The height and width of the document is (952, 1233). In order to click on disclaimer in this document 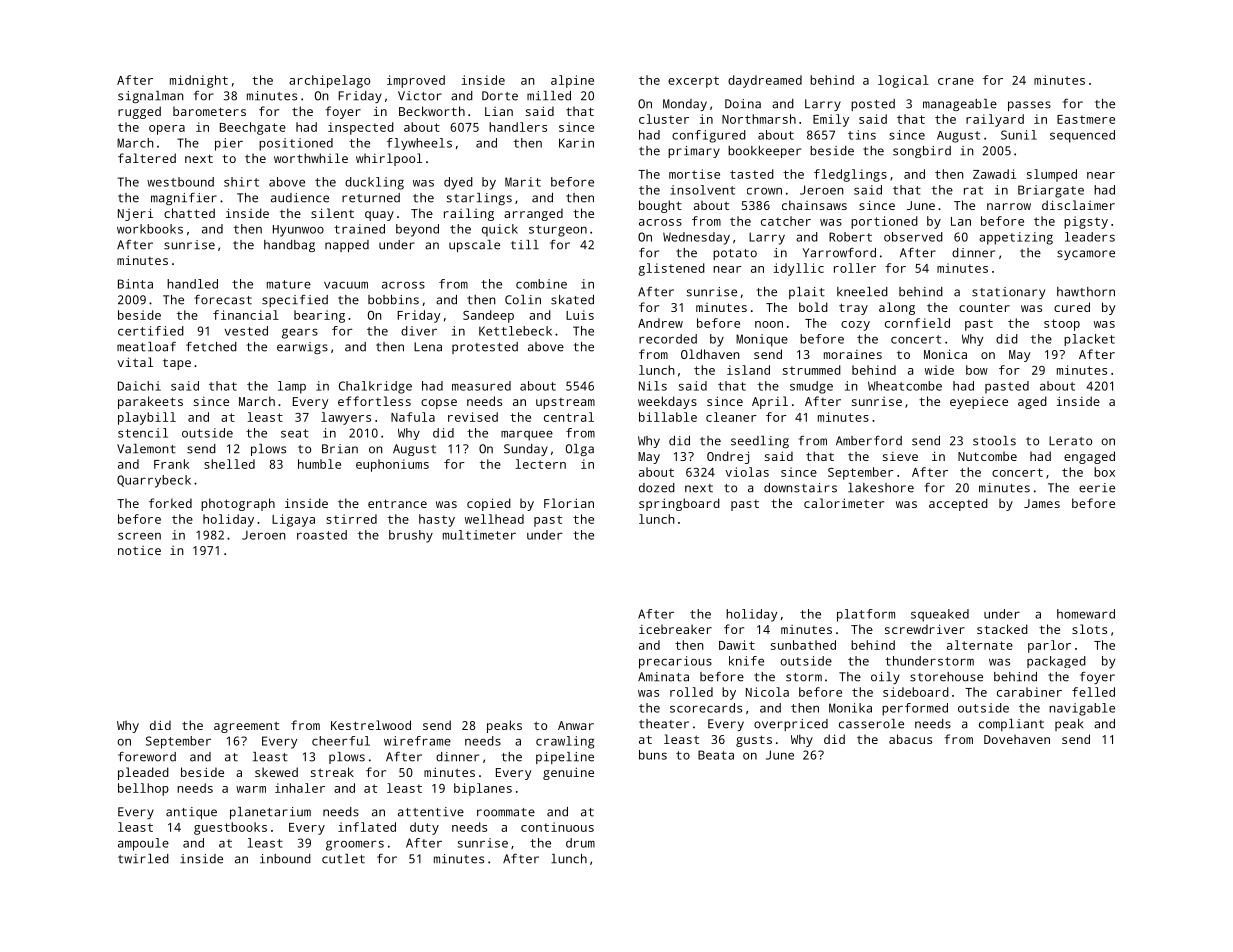, I will do `click(1078, 205)`.
